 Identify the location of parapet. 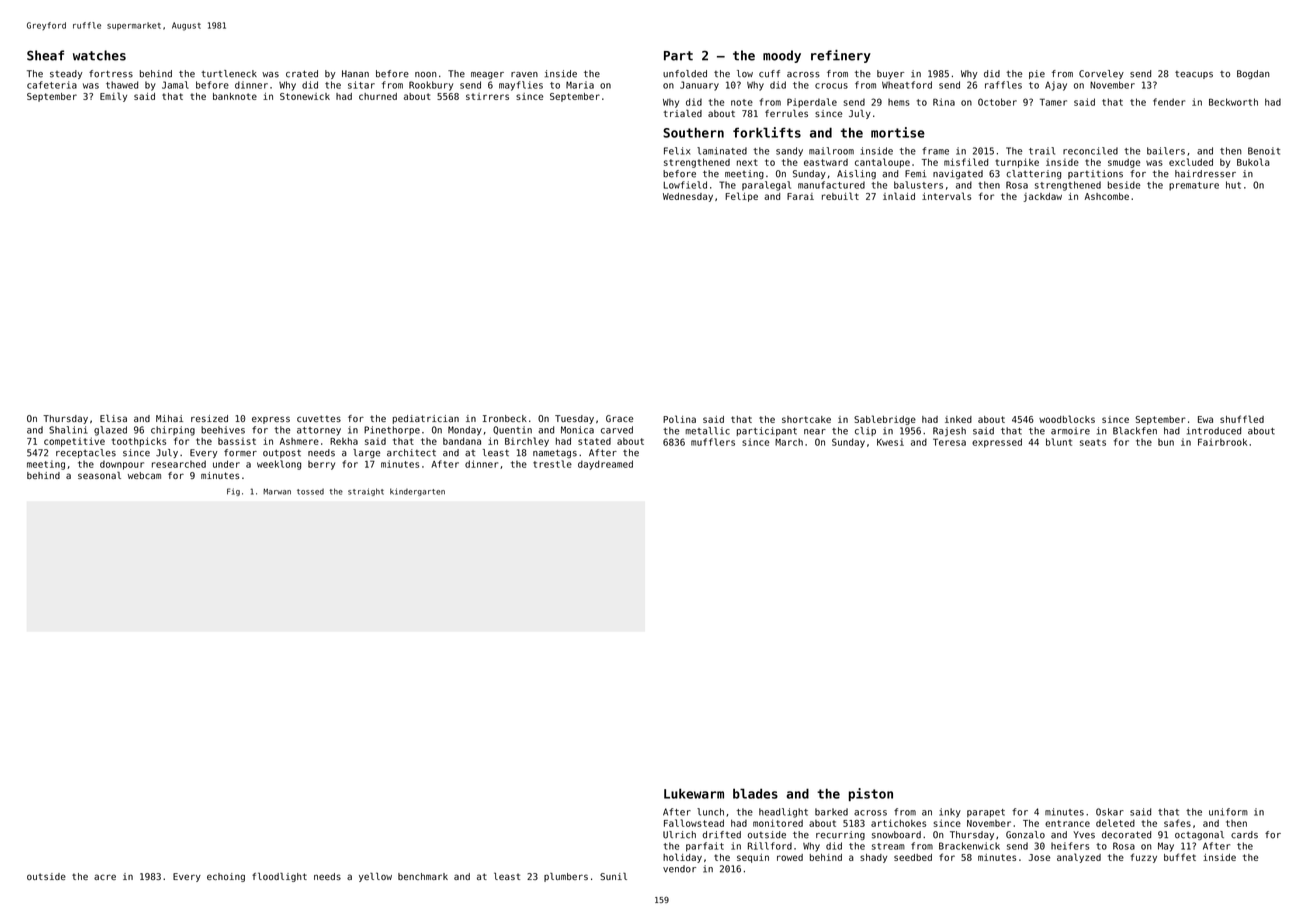
(986, 813).
